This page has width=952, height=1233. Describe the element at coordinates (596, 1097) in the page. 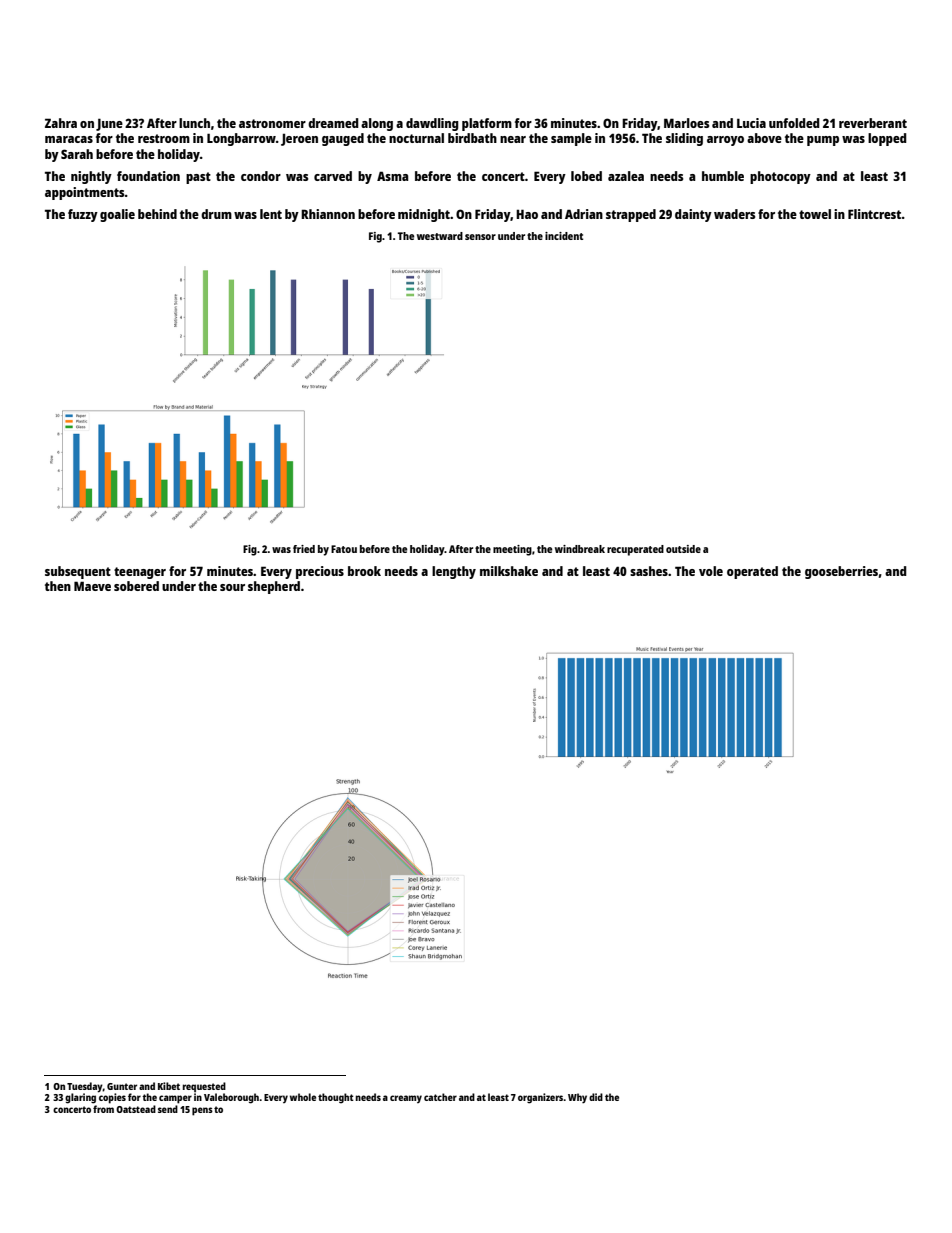

I see `did` at that location.
